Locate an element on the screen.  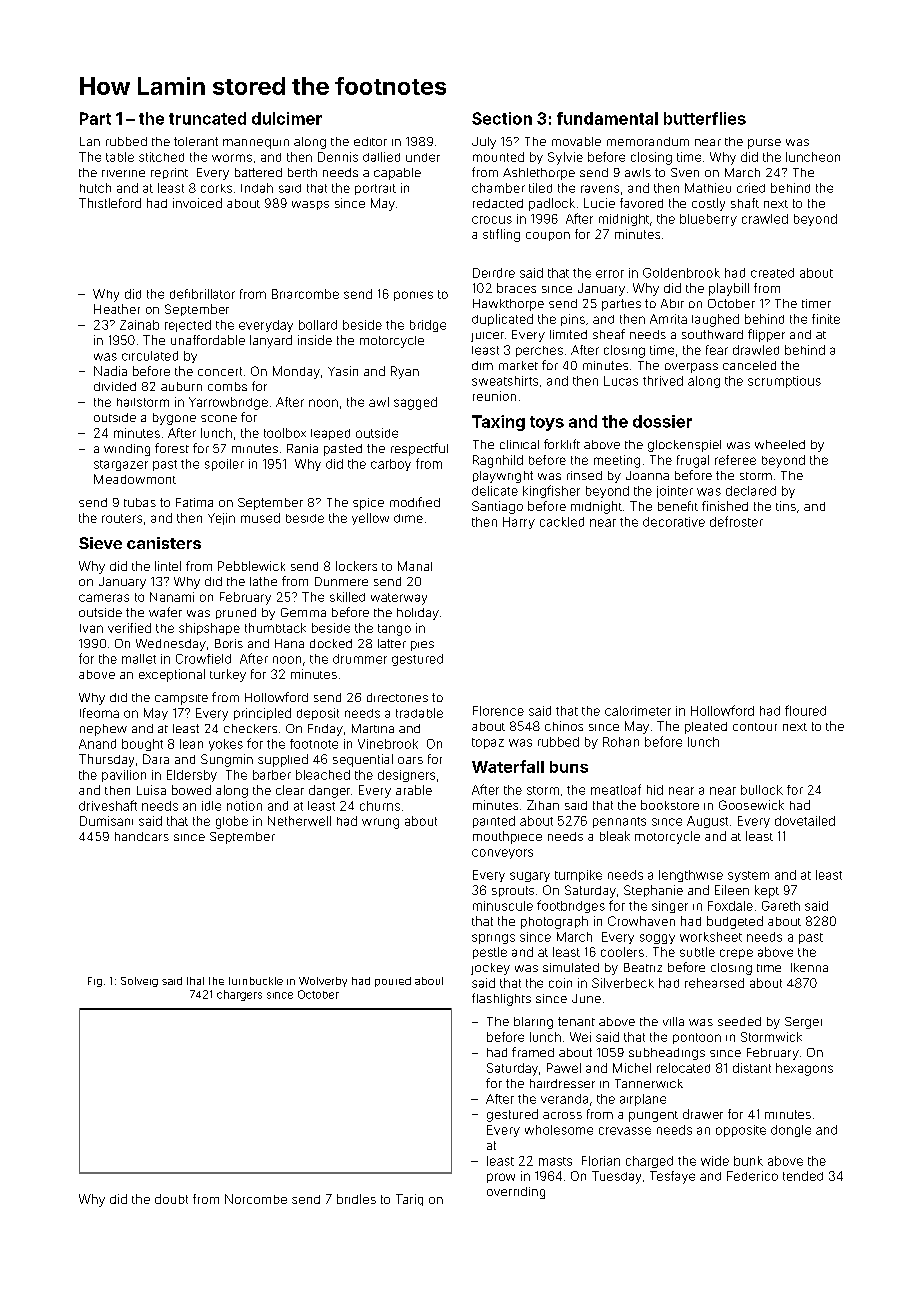
wasps is located at coordinates (310, 205).
